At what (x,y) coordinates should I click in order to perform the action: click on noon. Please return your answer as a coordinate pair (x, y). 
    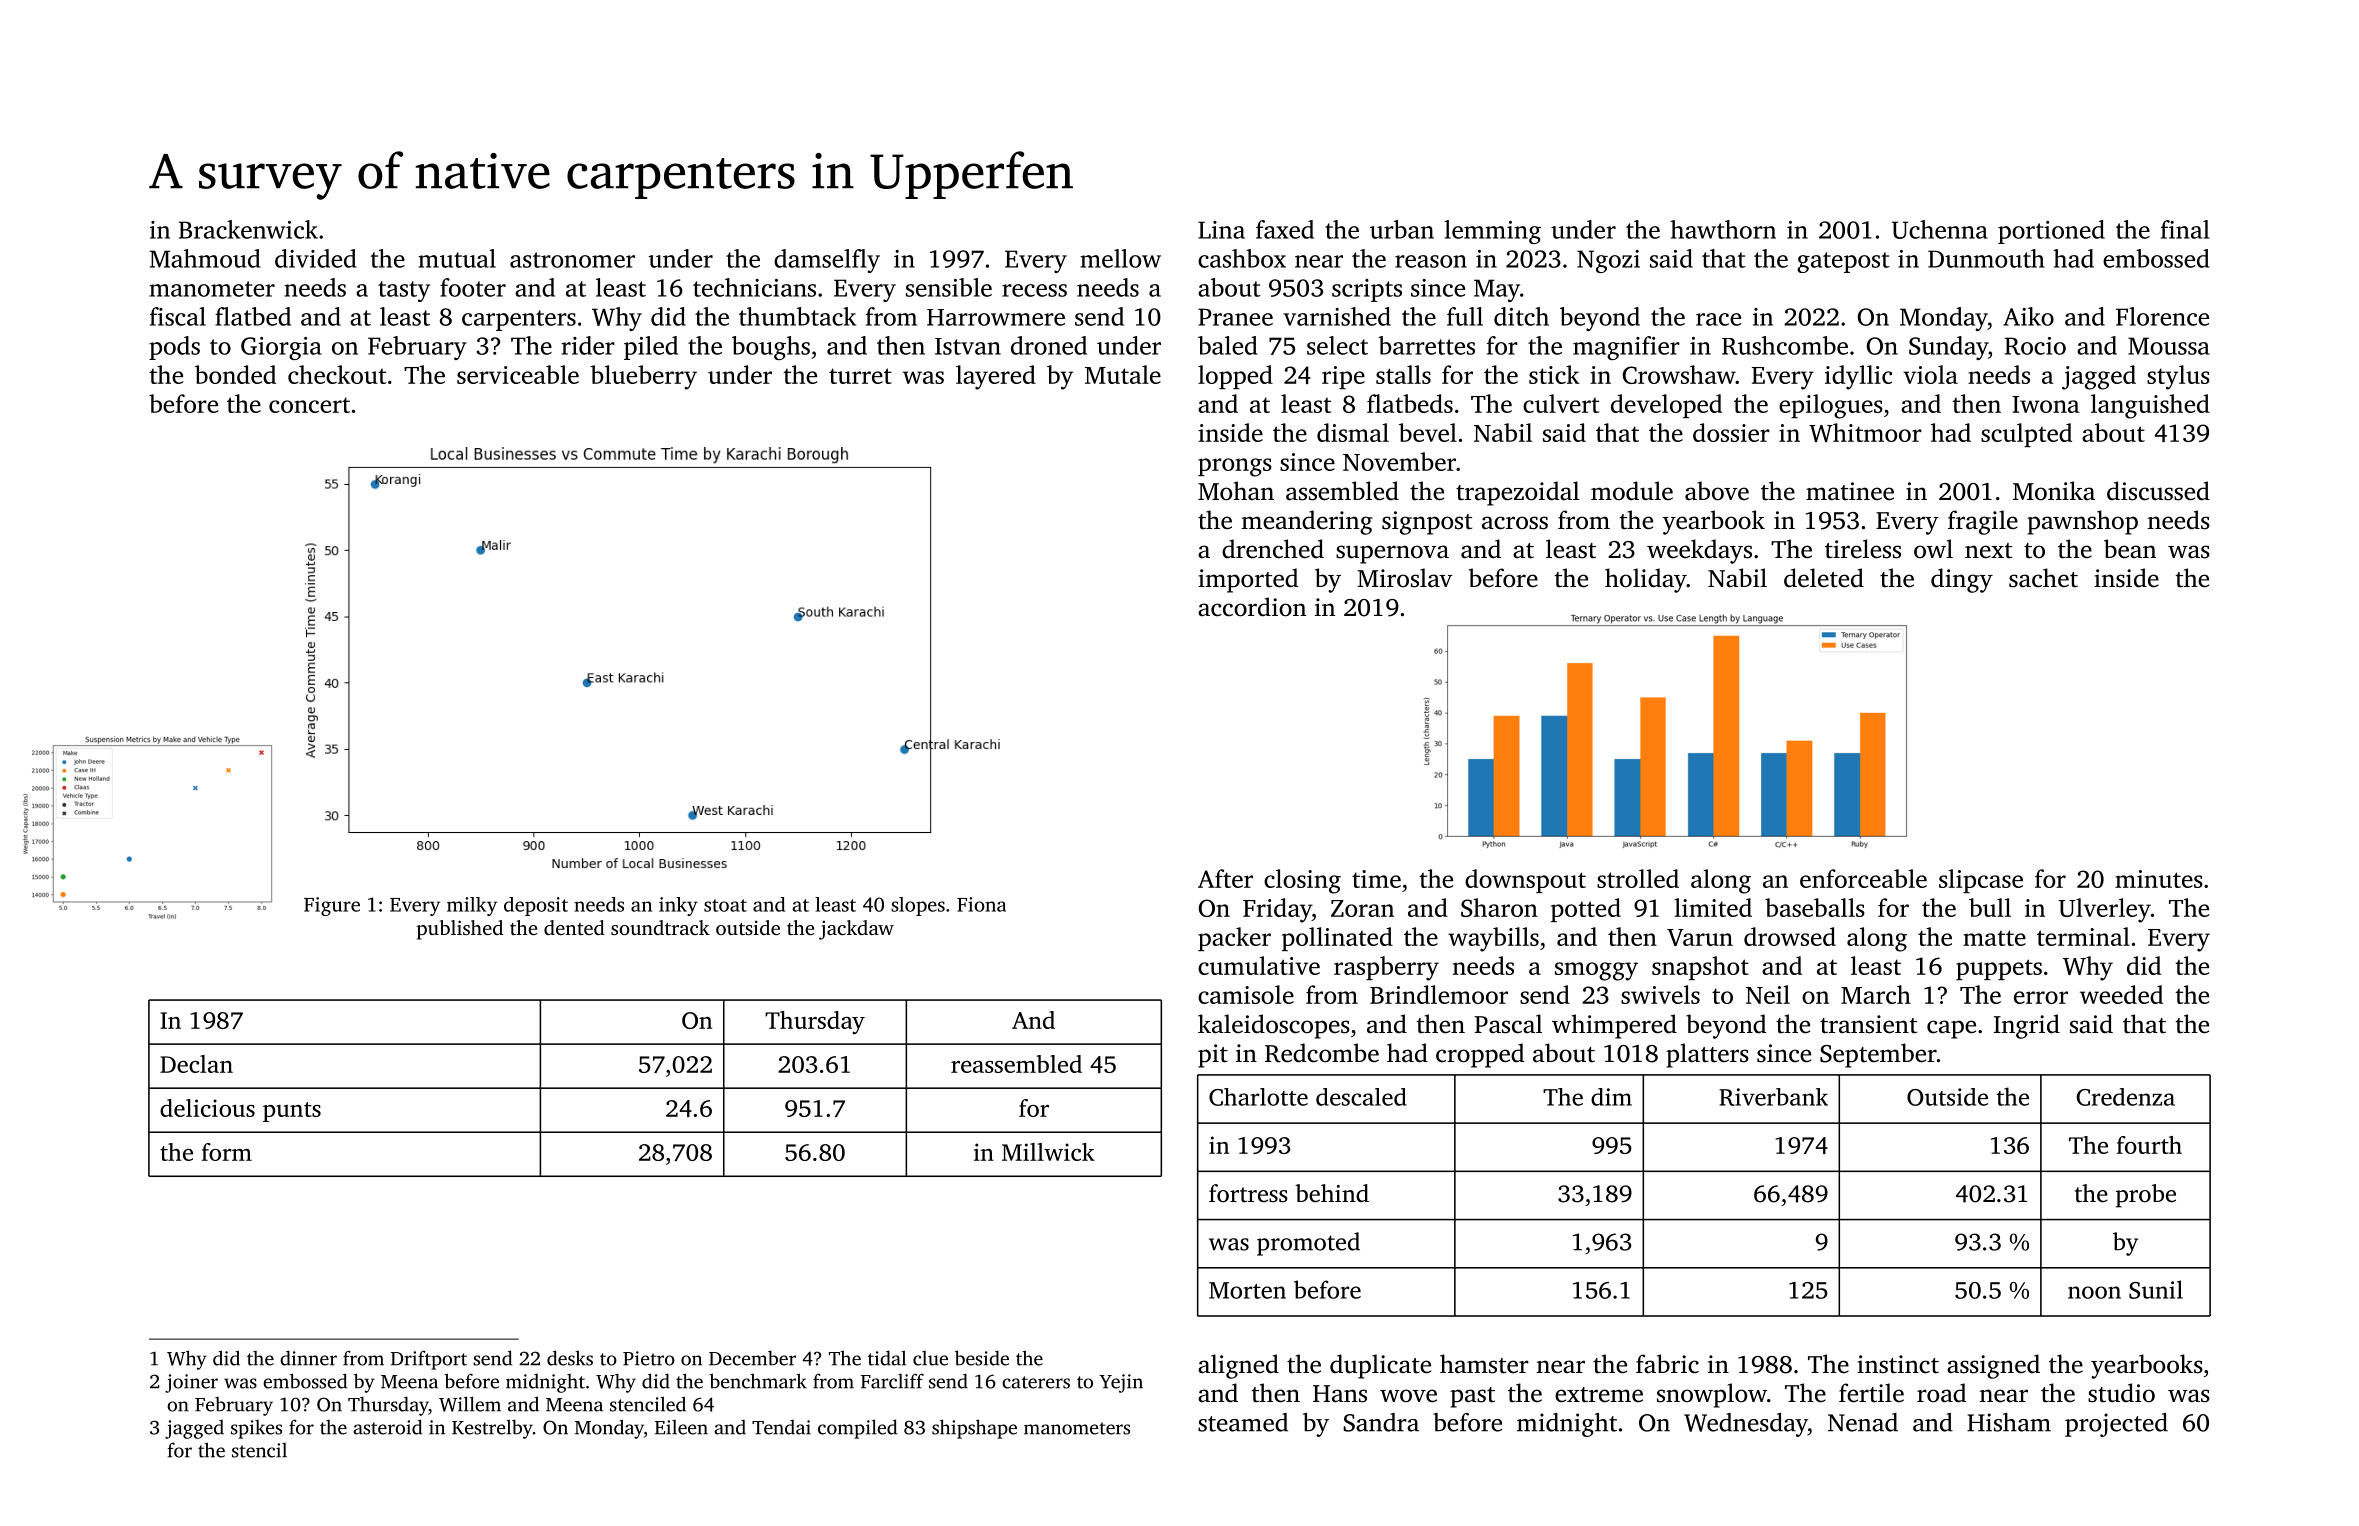
    Looking at the image, I should click on (2094, 1292).
